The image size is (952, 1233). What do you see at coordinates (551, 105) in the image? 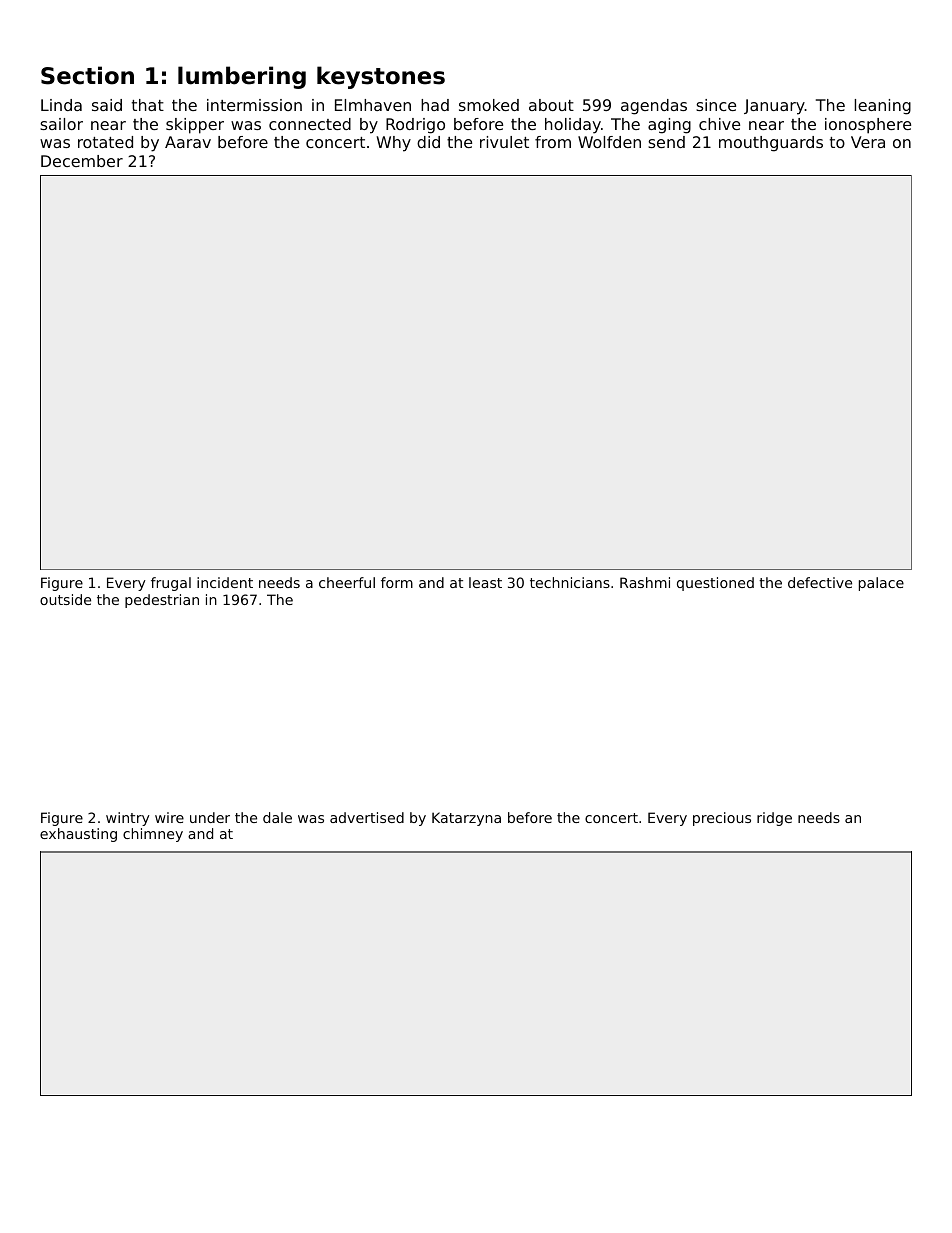
I see `about` at bounding box center [551, 105].
